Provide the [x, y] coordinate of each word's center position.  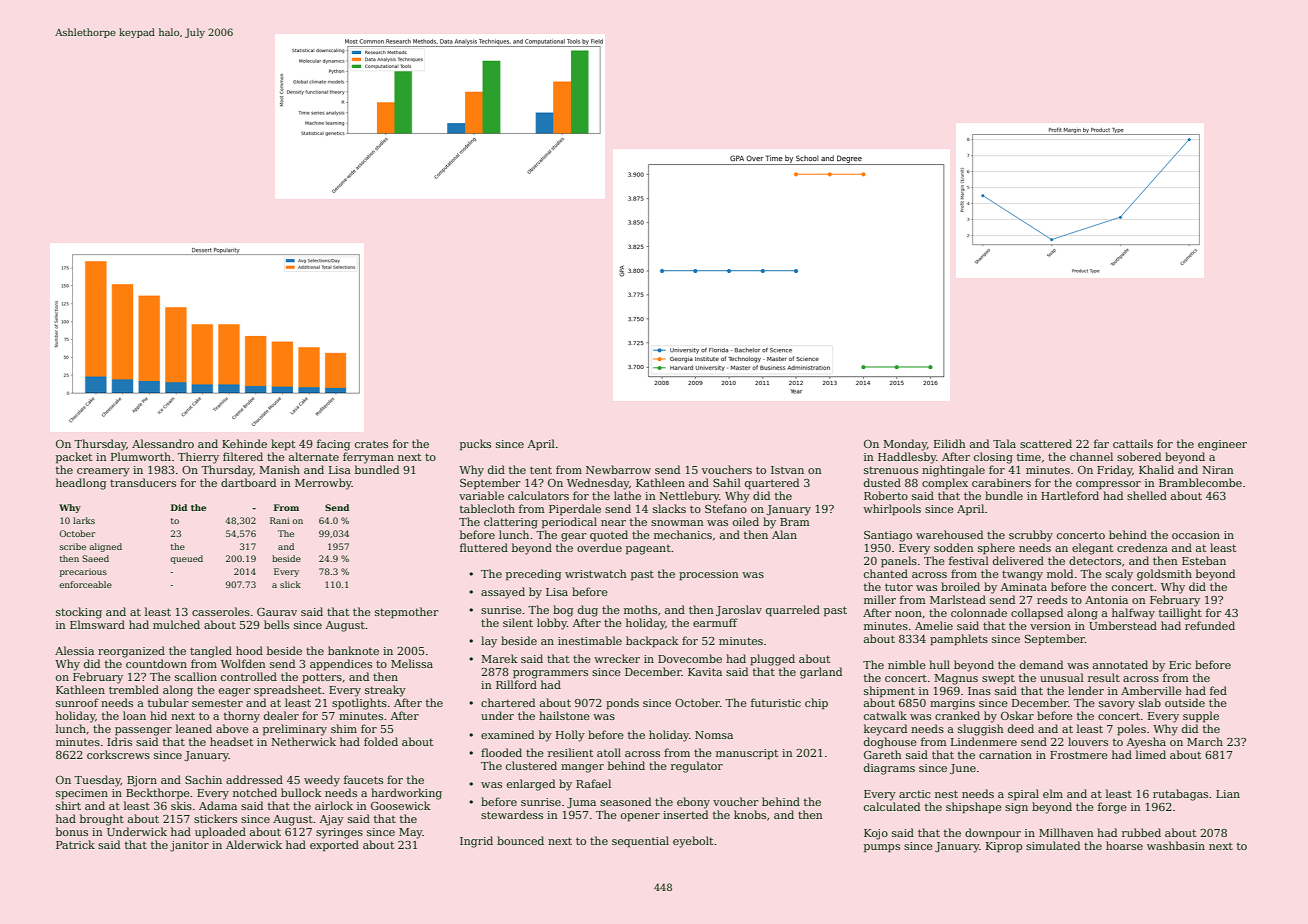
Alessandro [163, 443]
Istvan [787, 470]
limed [1151, 754]
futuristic [776, 702]
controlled [249, 676]
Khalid [1156, 469]
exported [334, 846]
